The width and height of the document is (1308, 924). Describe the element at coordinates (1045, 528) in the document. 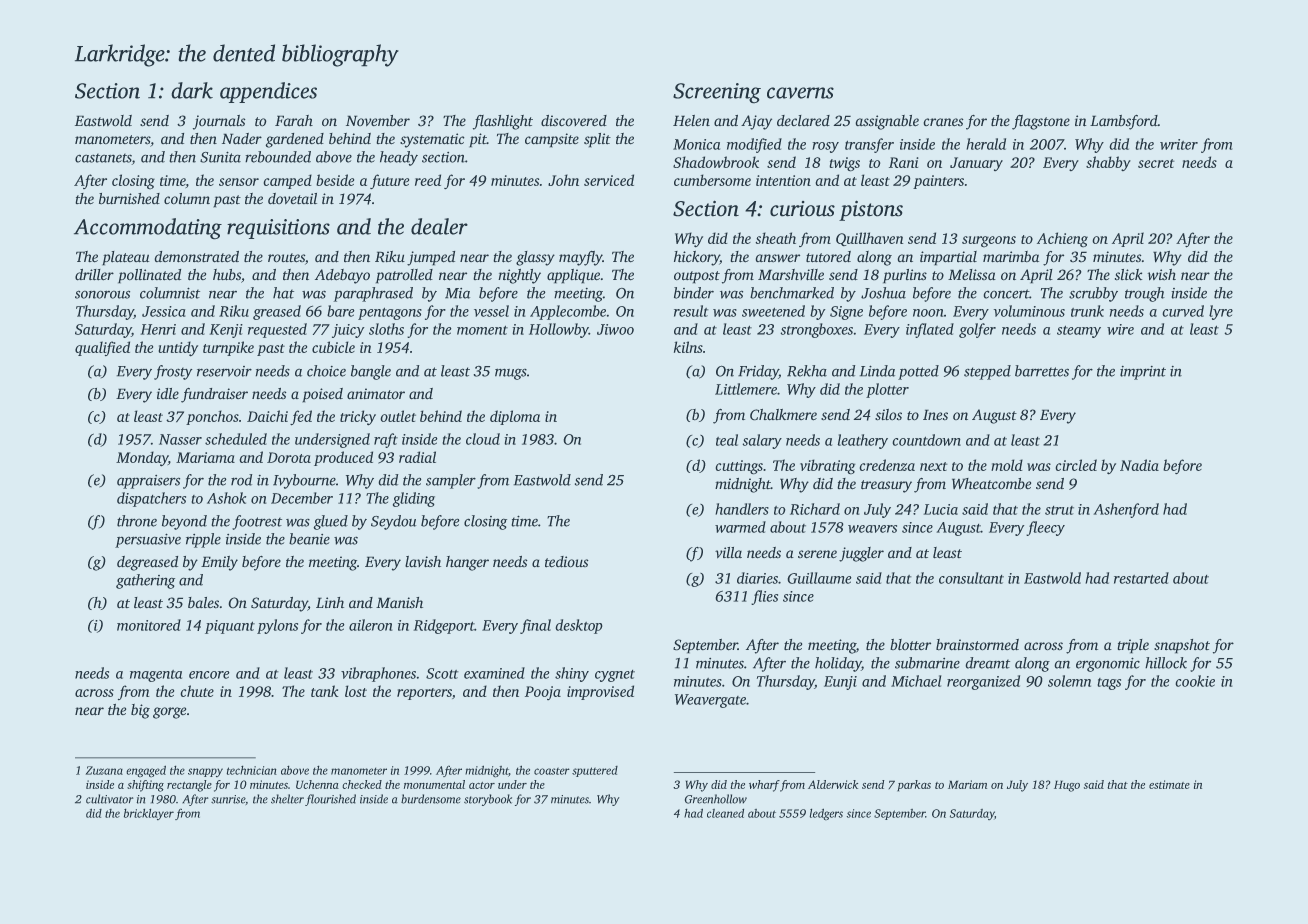

I see `fleecy` at that location.
